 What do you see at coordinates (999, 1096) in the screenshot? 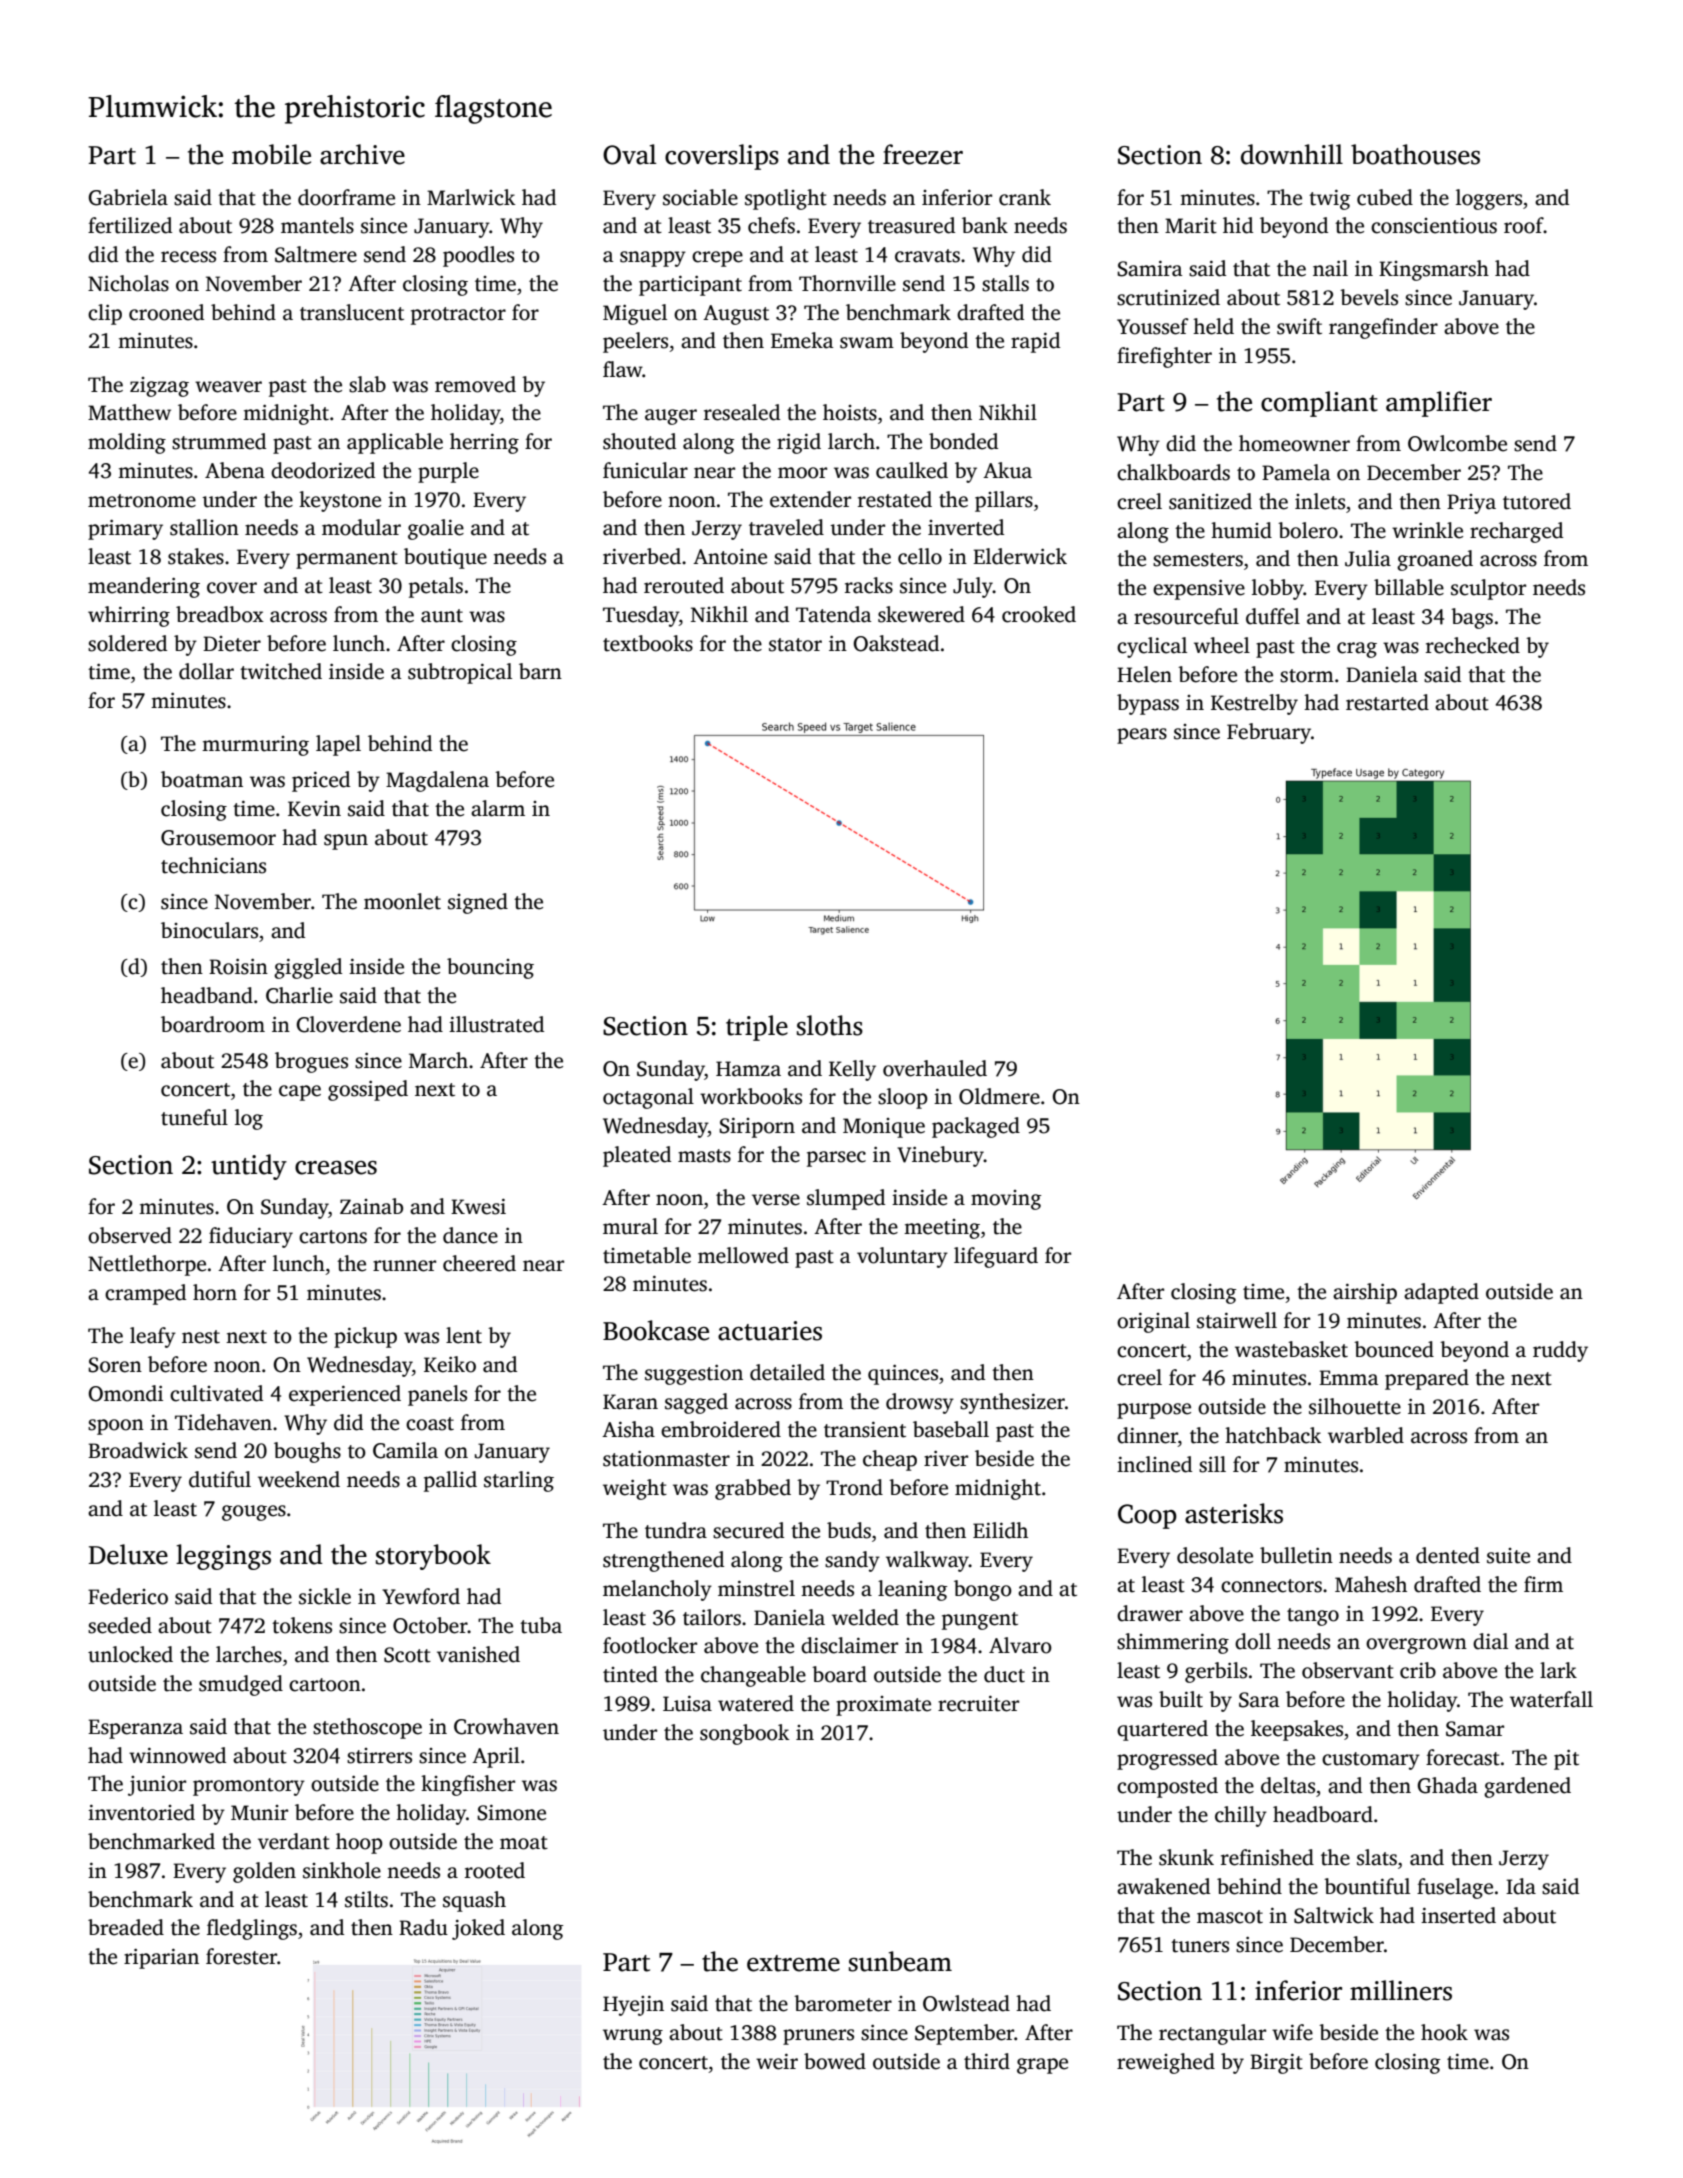
I see `Oldmere` at bounding box center [999, 1096].
